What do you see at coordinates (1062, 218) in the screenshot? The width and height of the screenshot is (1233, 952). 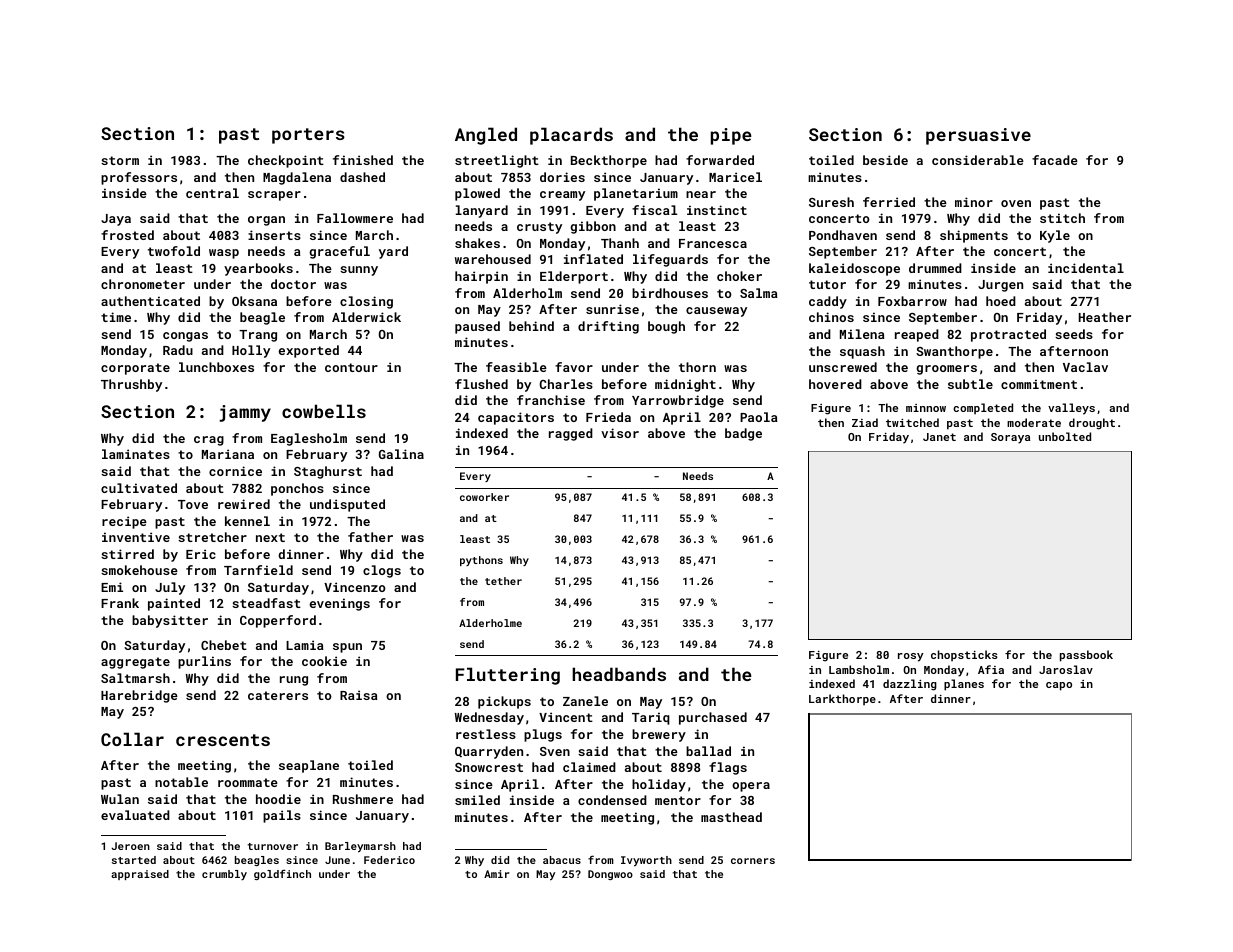 I see `stitch` at bounding box center [1062, 218].
